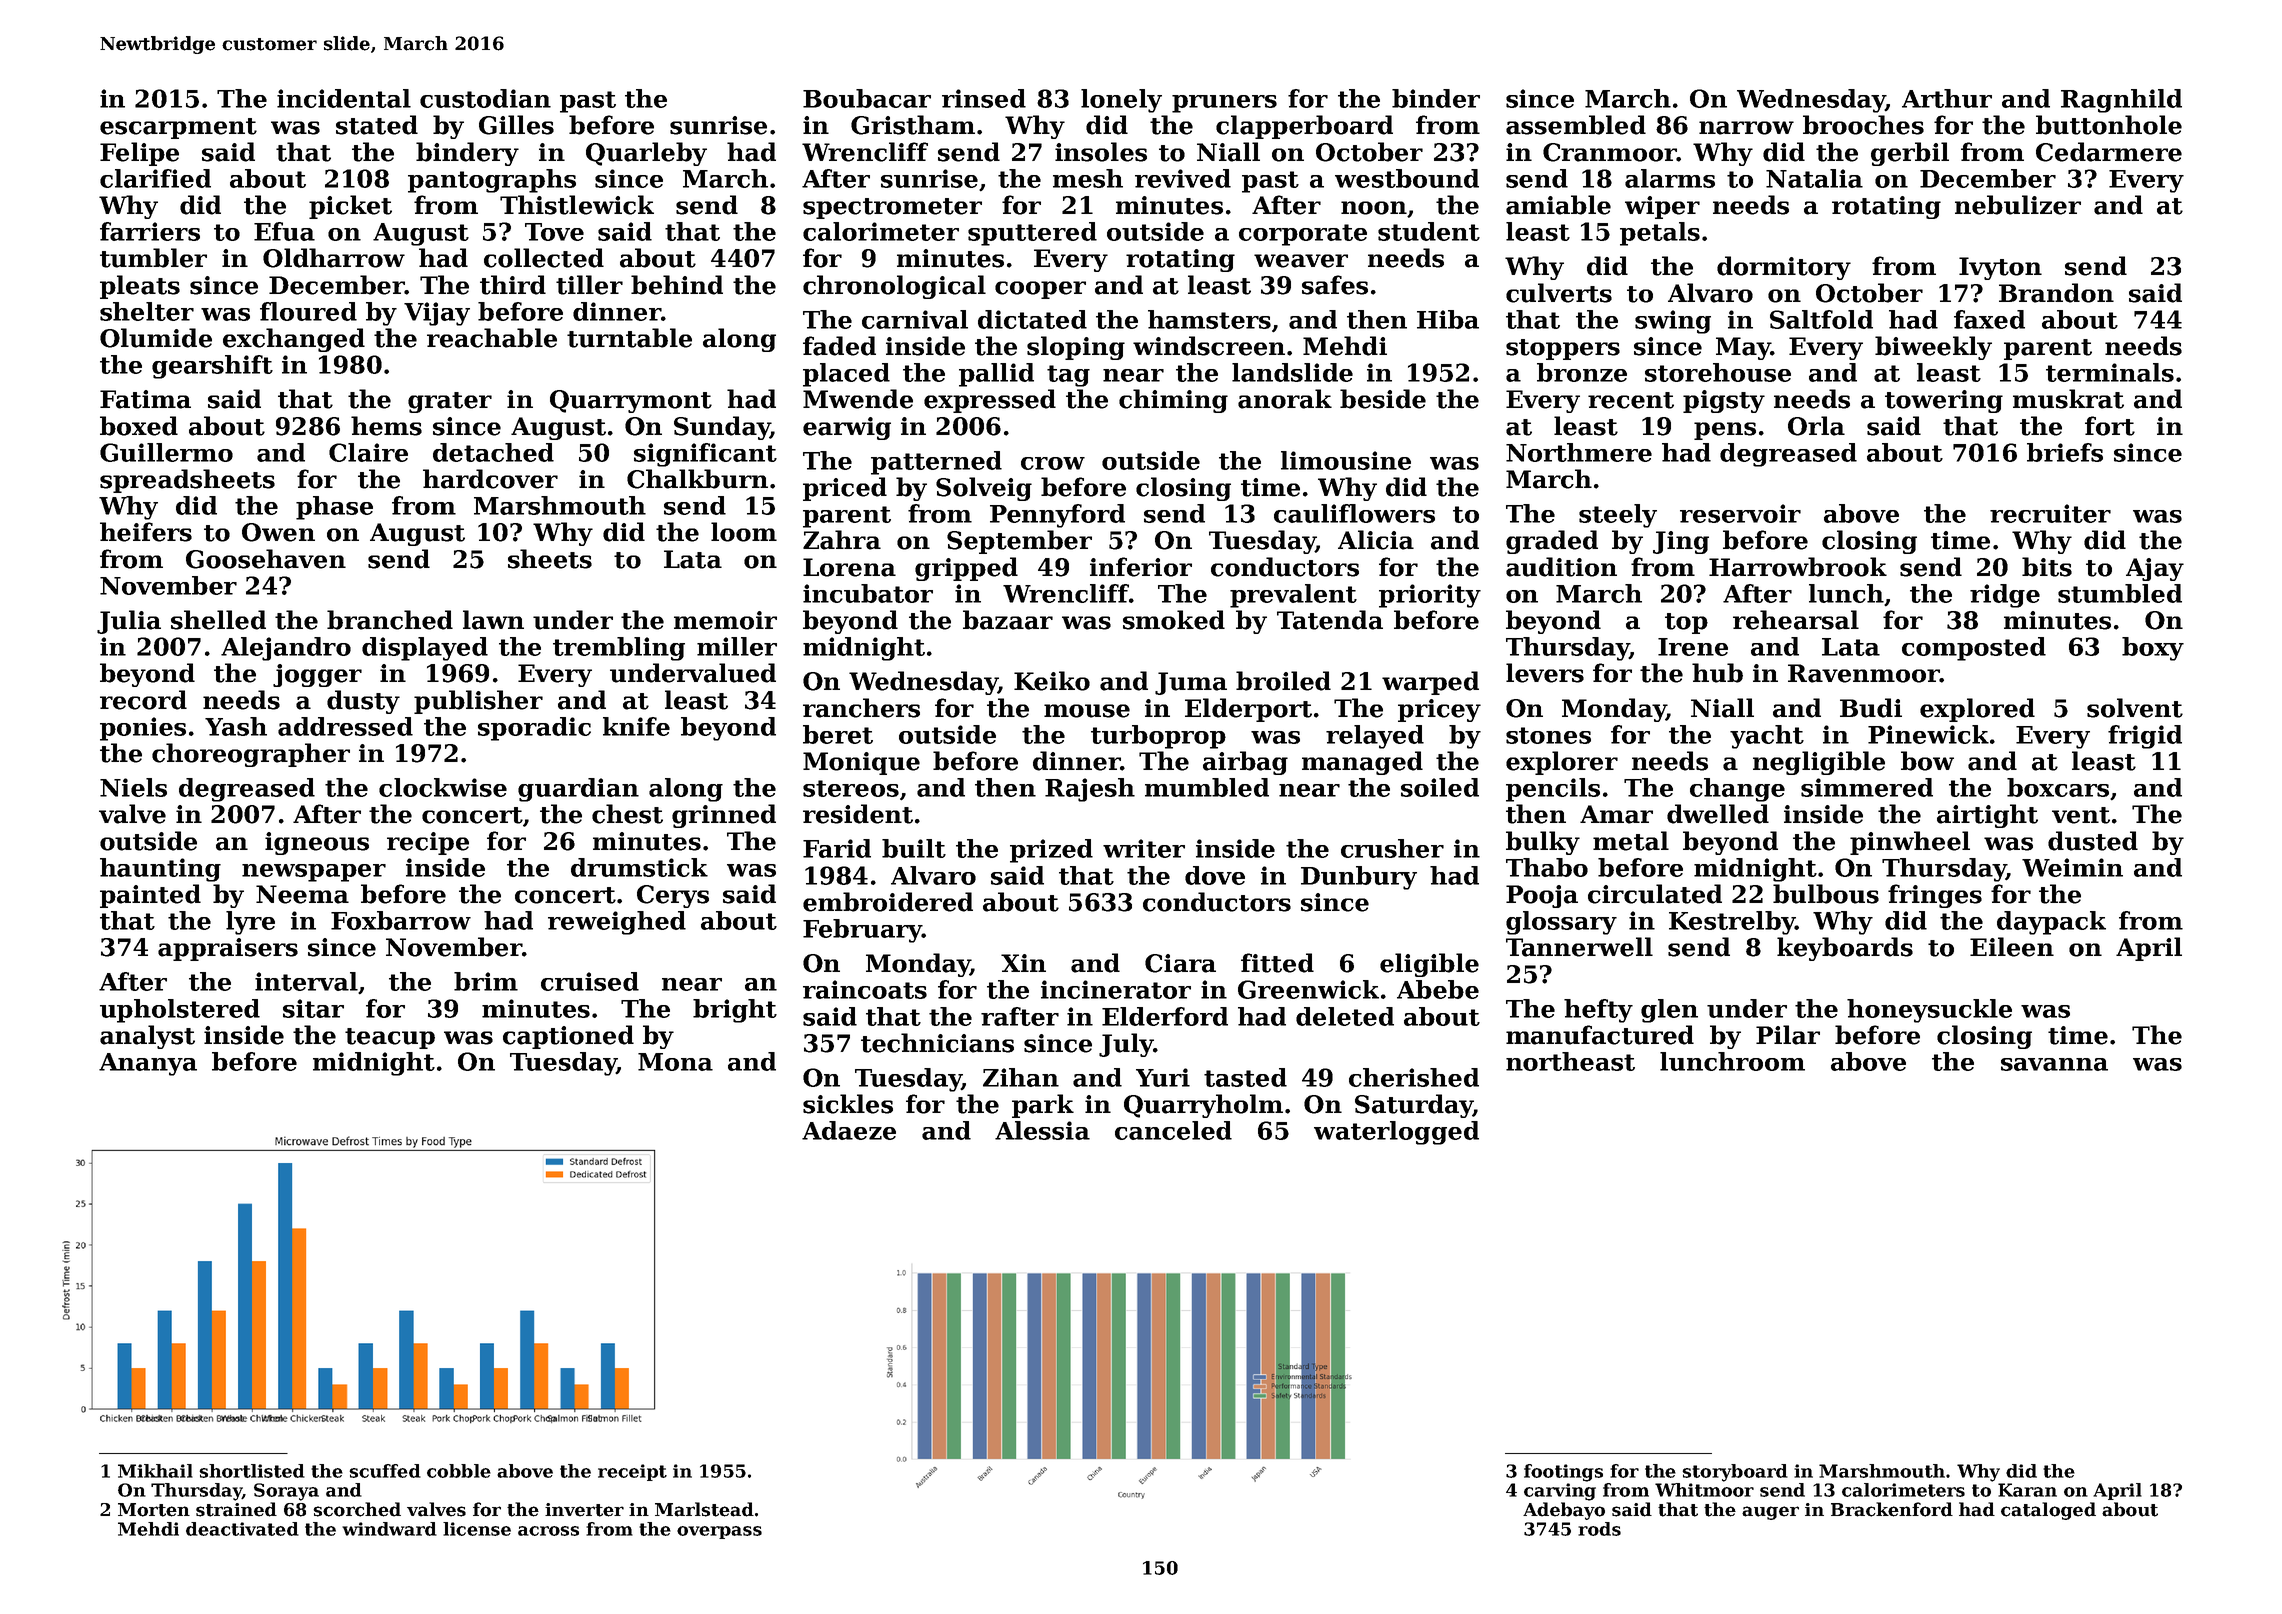 The image size is (2282, 1614). Describe the element at coordinates (2051, 923) in the screenshot. I see `daypack` at that location.
